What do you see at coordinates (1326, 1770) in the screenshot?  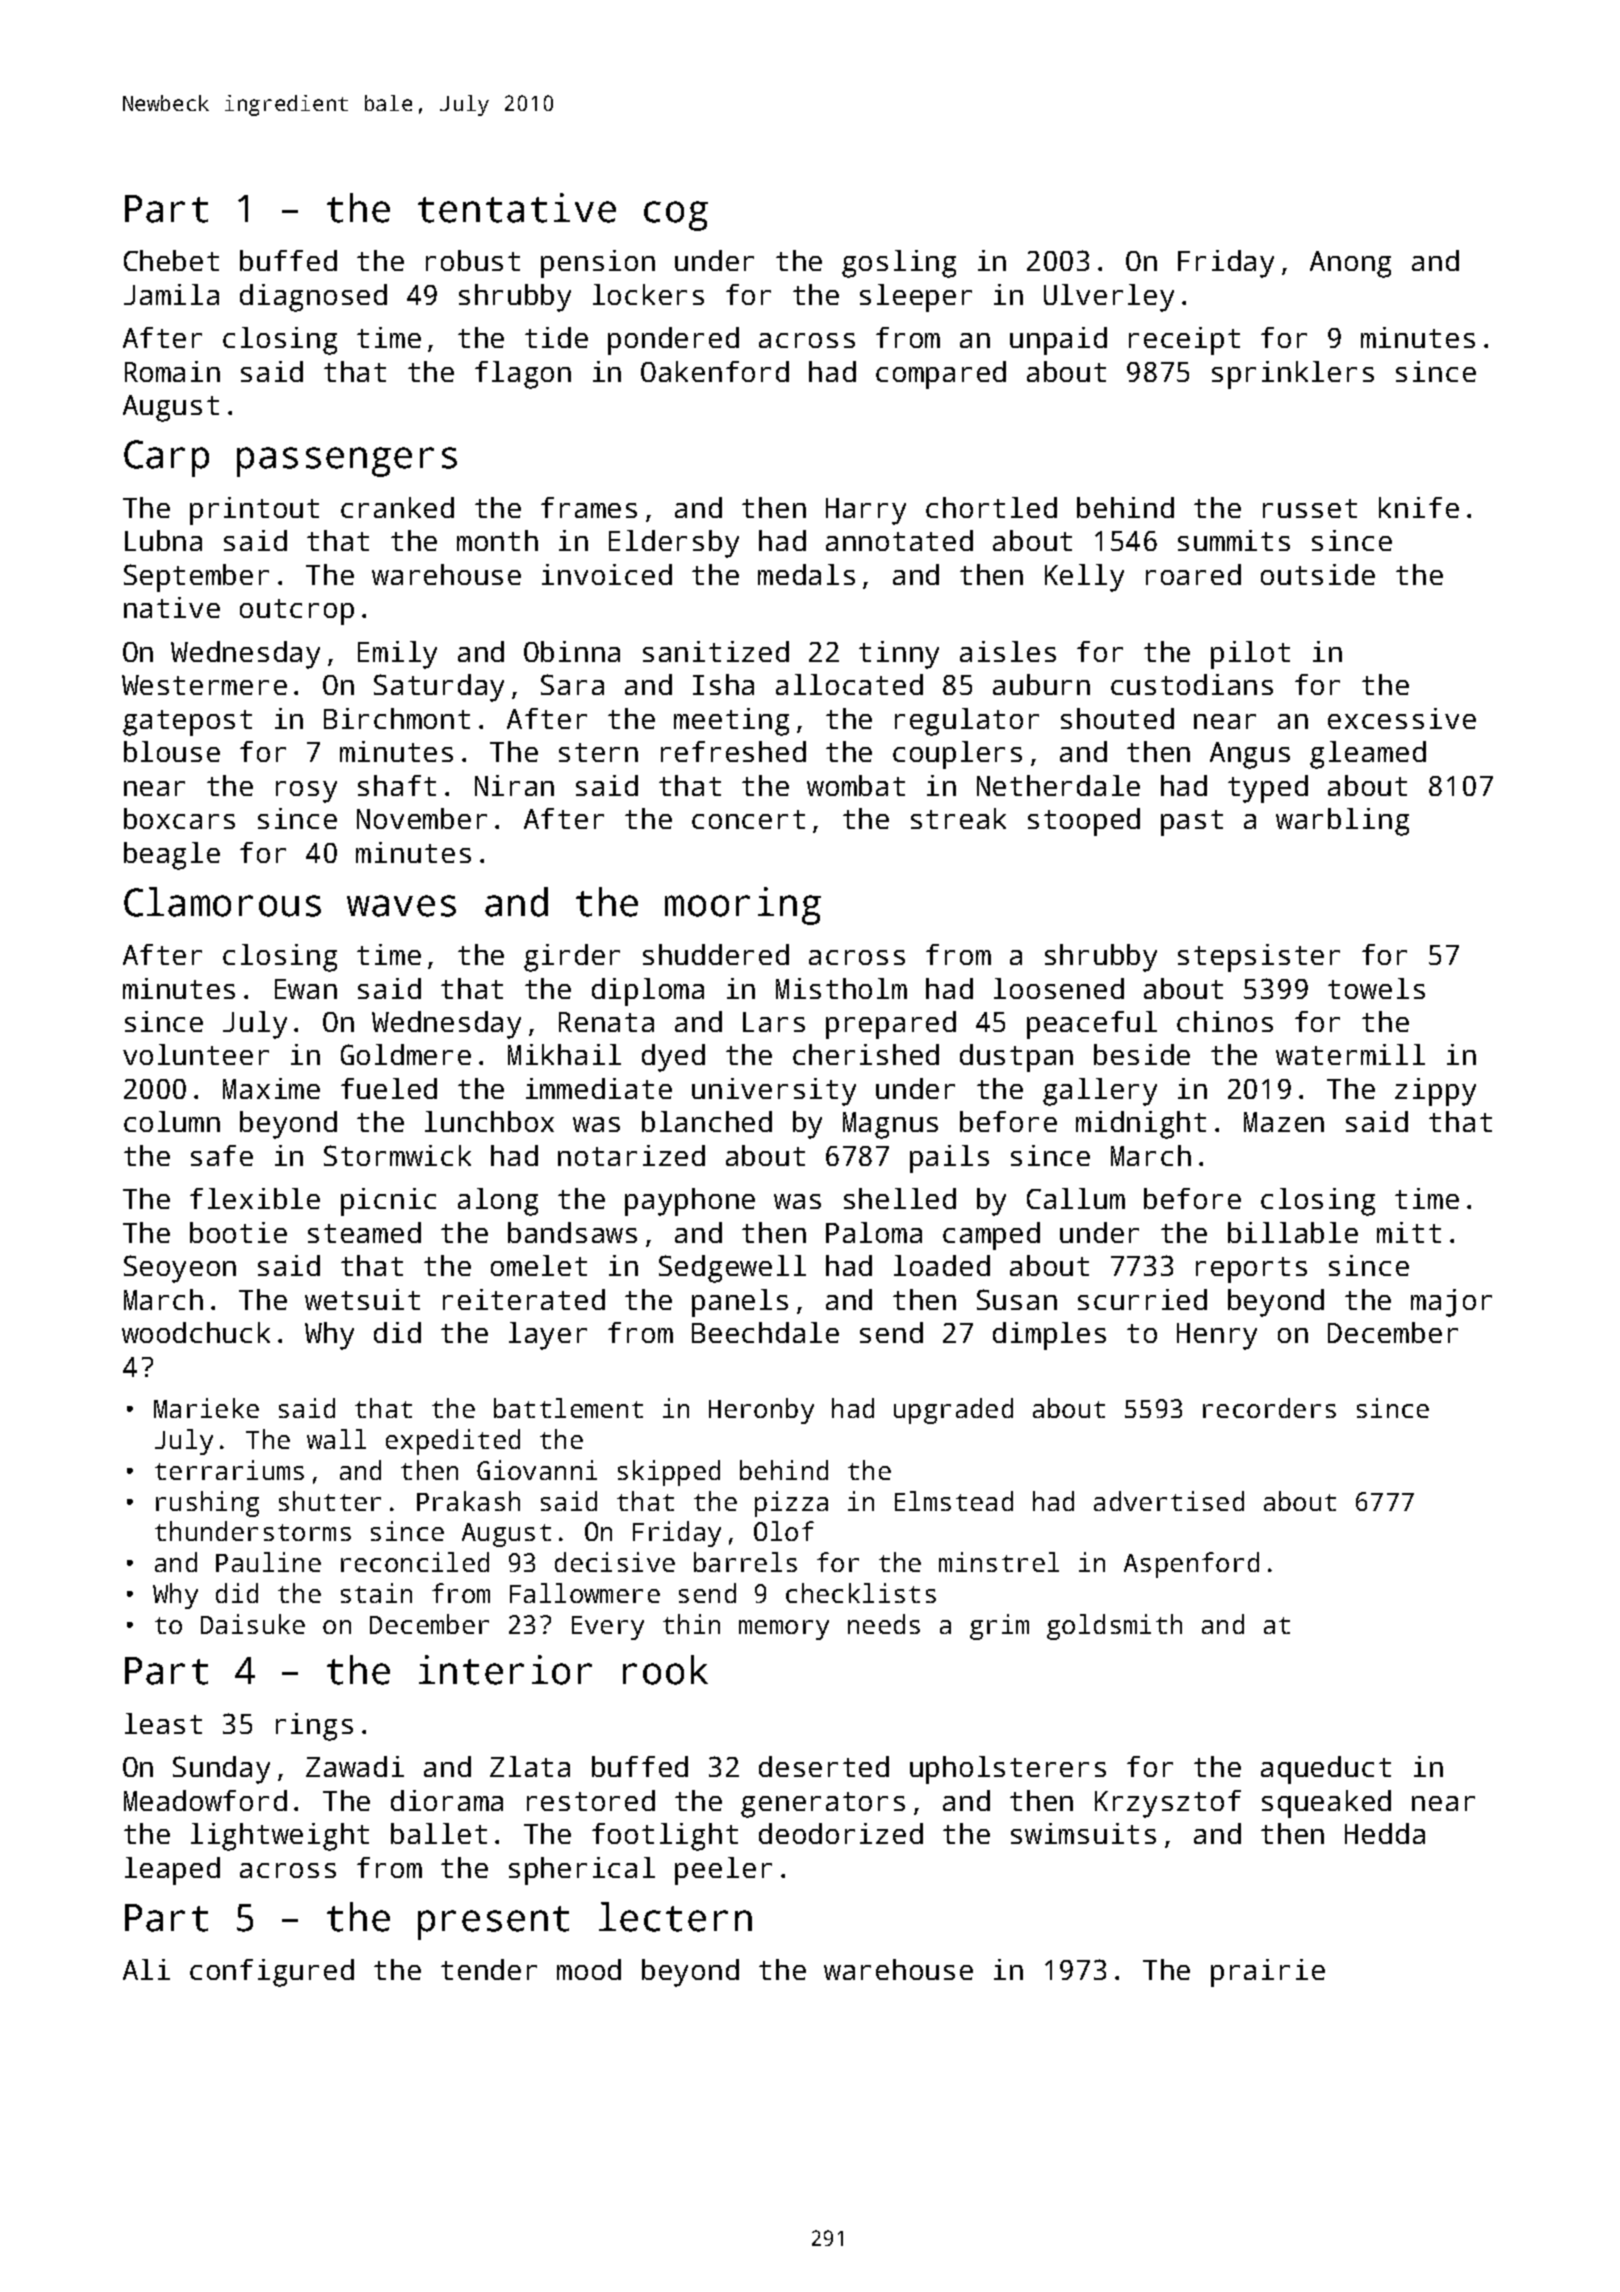 I see `aqueduct` at bounding box center [1326, 1770].
